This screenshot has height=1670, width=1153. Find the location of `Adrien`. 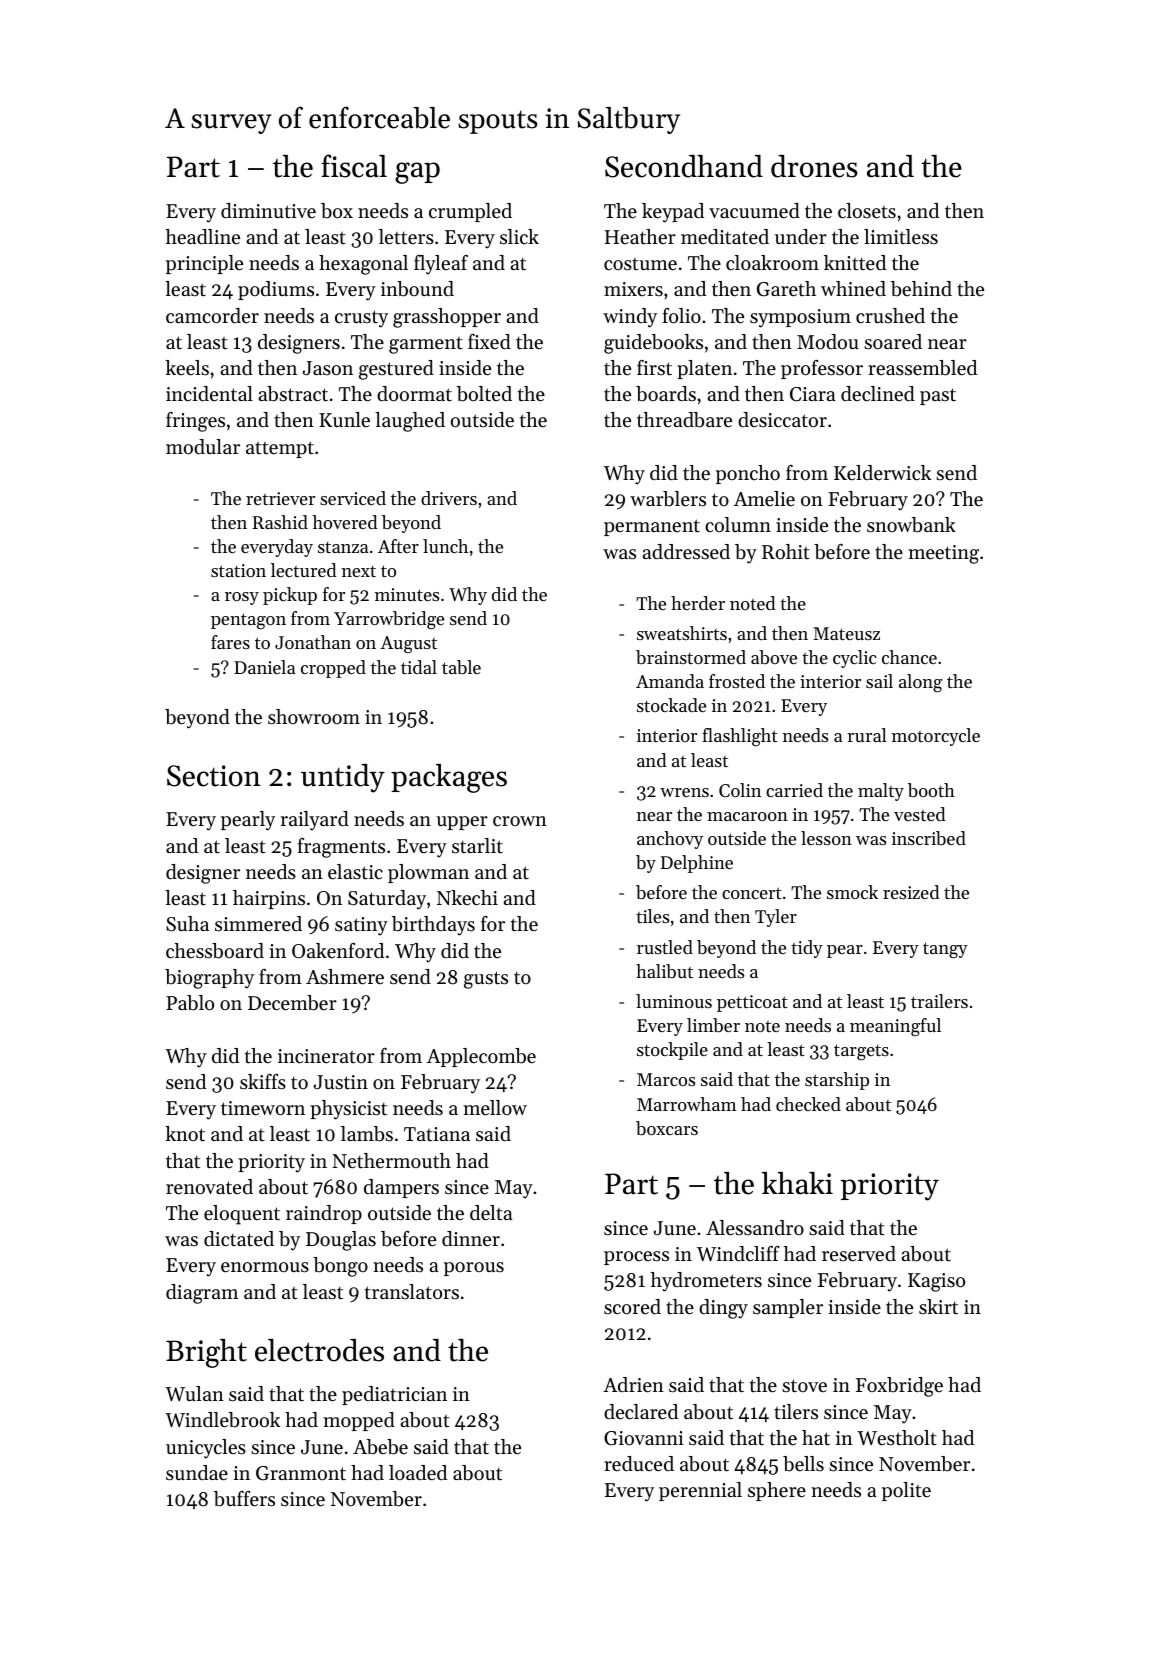

Adrien is located at coordinates (633, 1385).
